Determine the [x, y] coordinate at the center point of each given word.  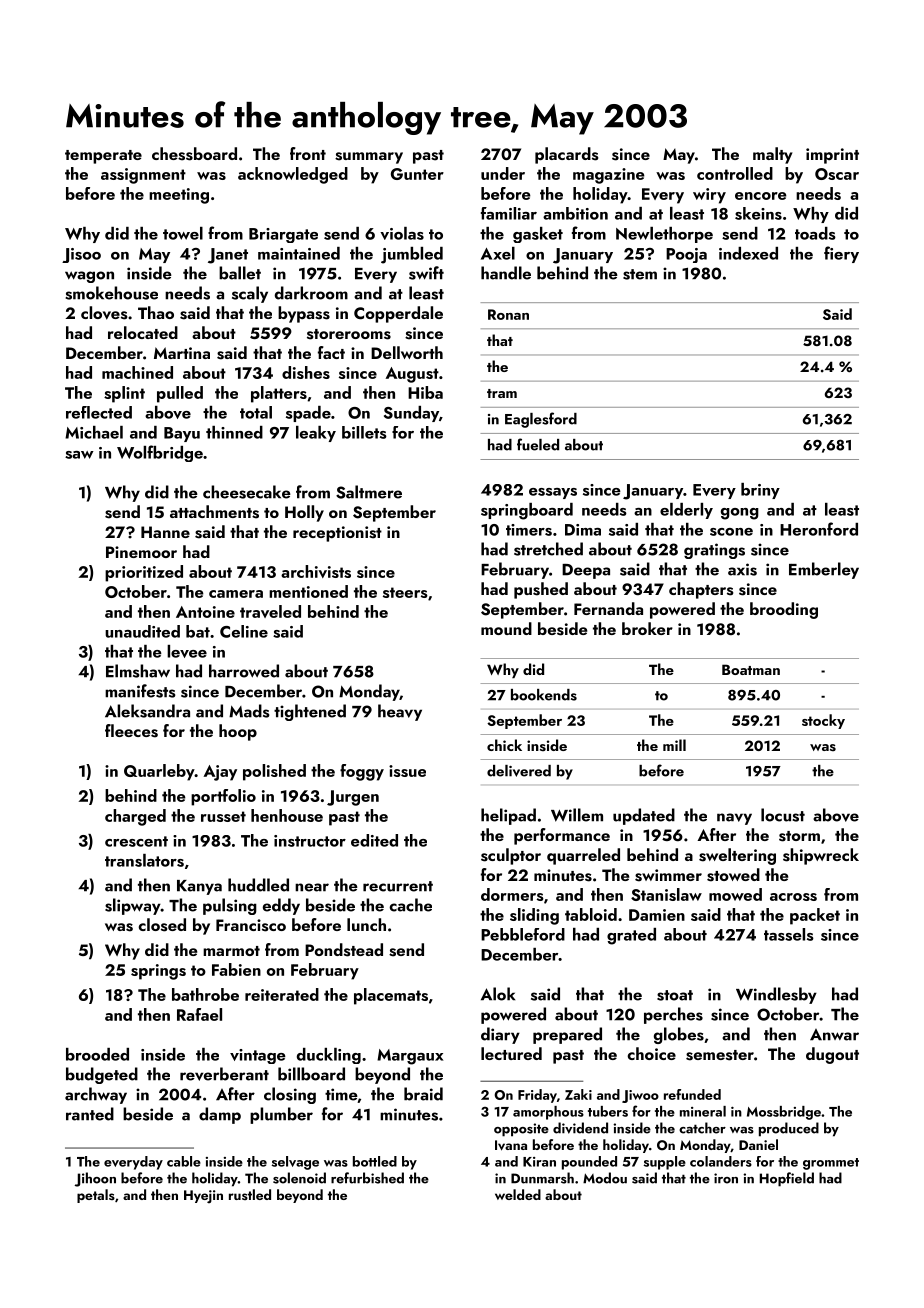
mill [674, 745]
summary [369, 158]
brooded [97, 1054]
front [308, 153]
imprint [832, 156]
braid [423, 1094]
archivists [316, 571]
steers [405, 592]
